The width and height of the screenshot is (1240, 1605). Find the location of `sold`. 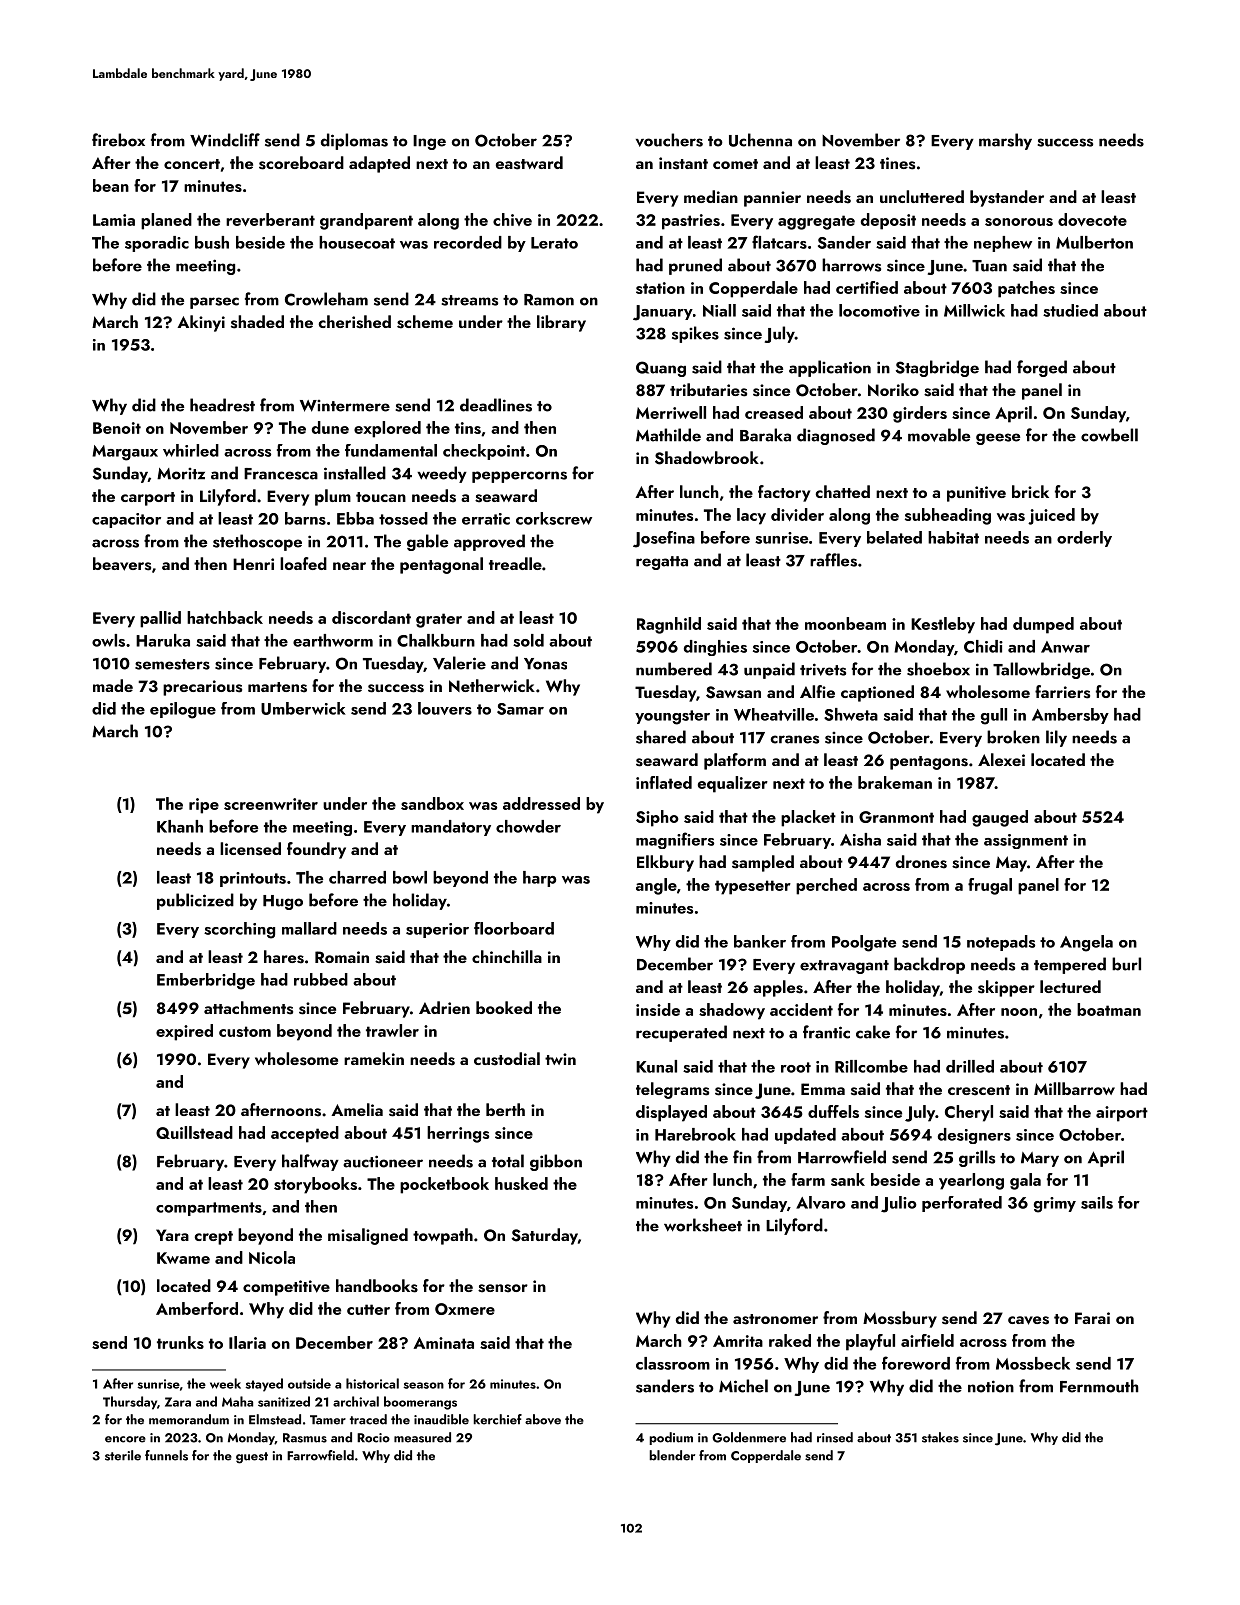

sold is located at coordinates (528, 640).
